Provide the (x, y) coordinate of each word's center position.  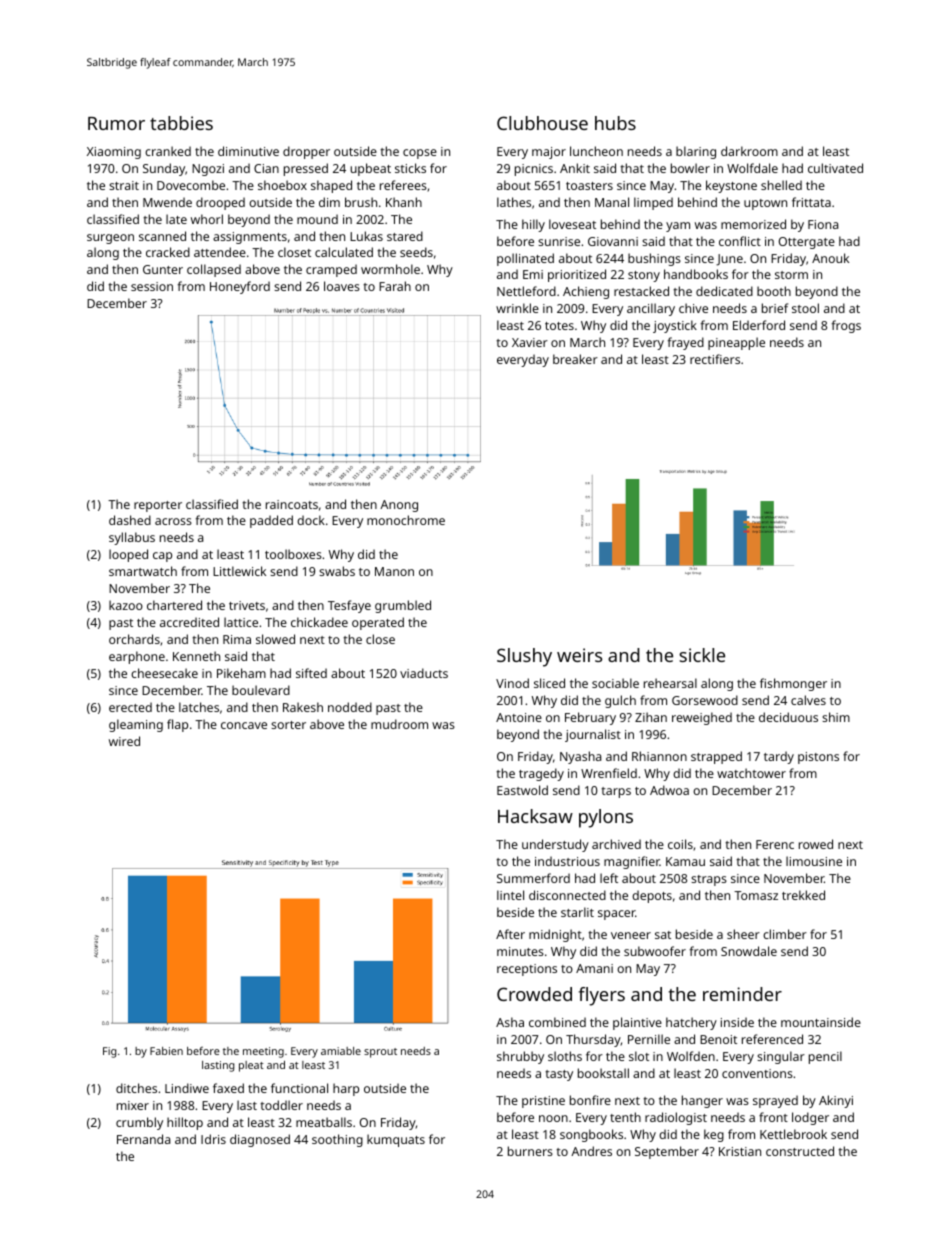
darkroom (749, 151)
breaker (575, 359)
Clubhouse (542, 123)
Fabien (166, 1051)
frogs (846, 326)
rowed (816, 844)
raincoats (292, 504)
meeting (263, 1052)
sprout (380, 1053)
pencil (825, 1057)
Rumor (116, 123)
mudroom (399, 724)
